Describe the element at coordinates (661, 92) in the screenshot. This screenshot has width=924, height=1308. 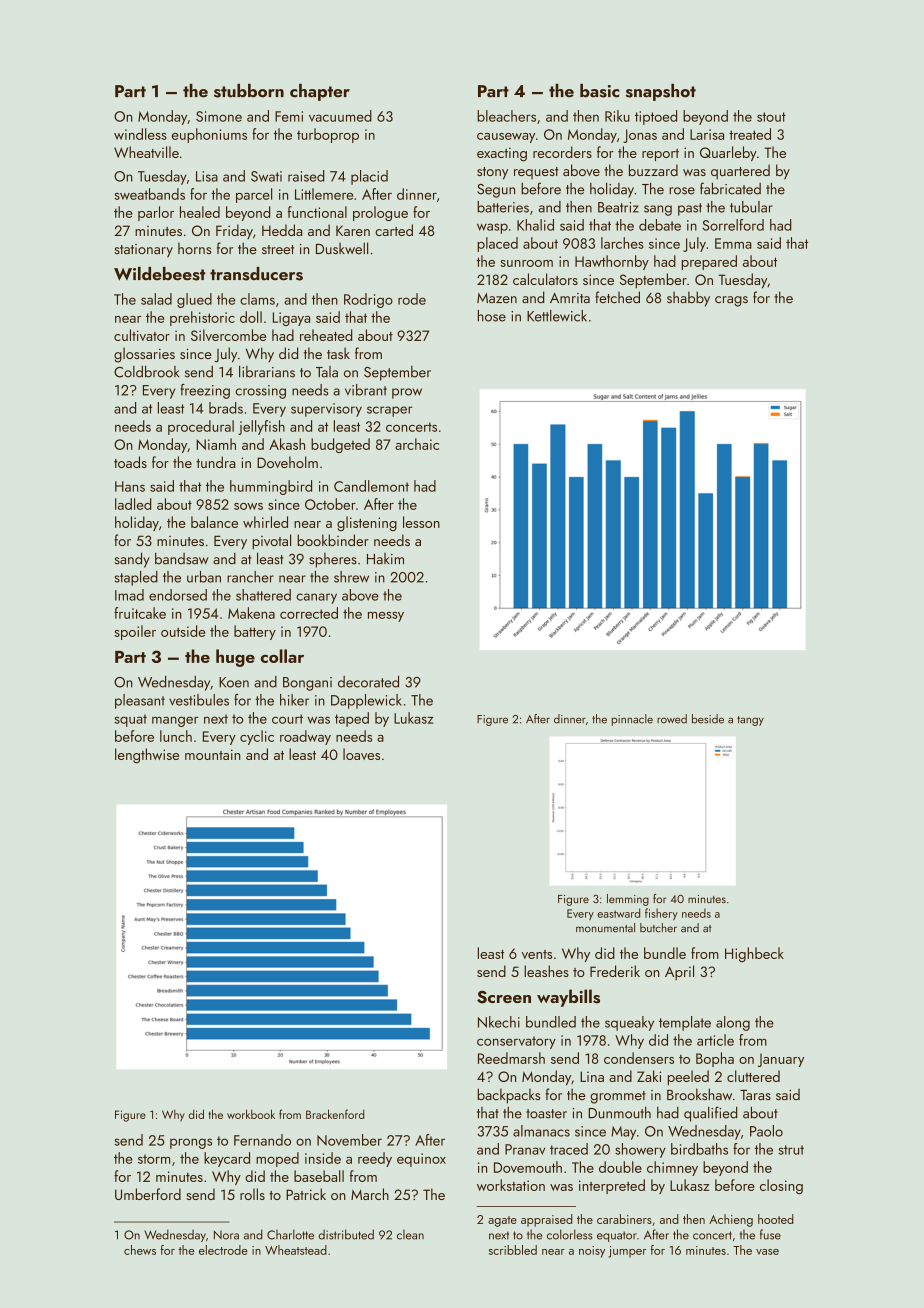
I see `snapshot` at that location.
